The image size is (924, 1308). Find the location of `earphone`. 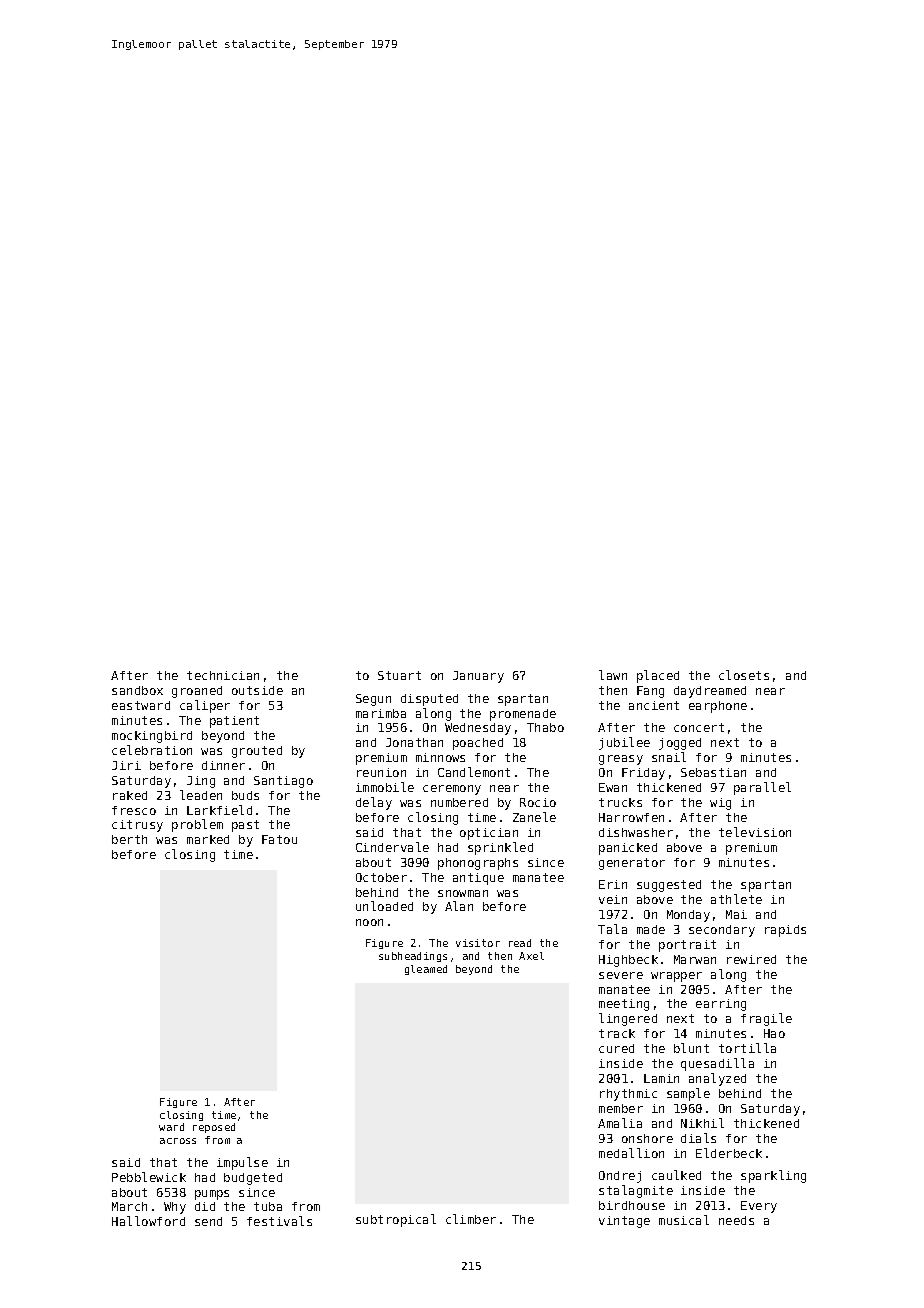

earphone is located at coordinates (718, 707).
